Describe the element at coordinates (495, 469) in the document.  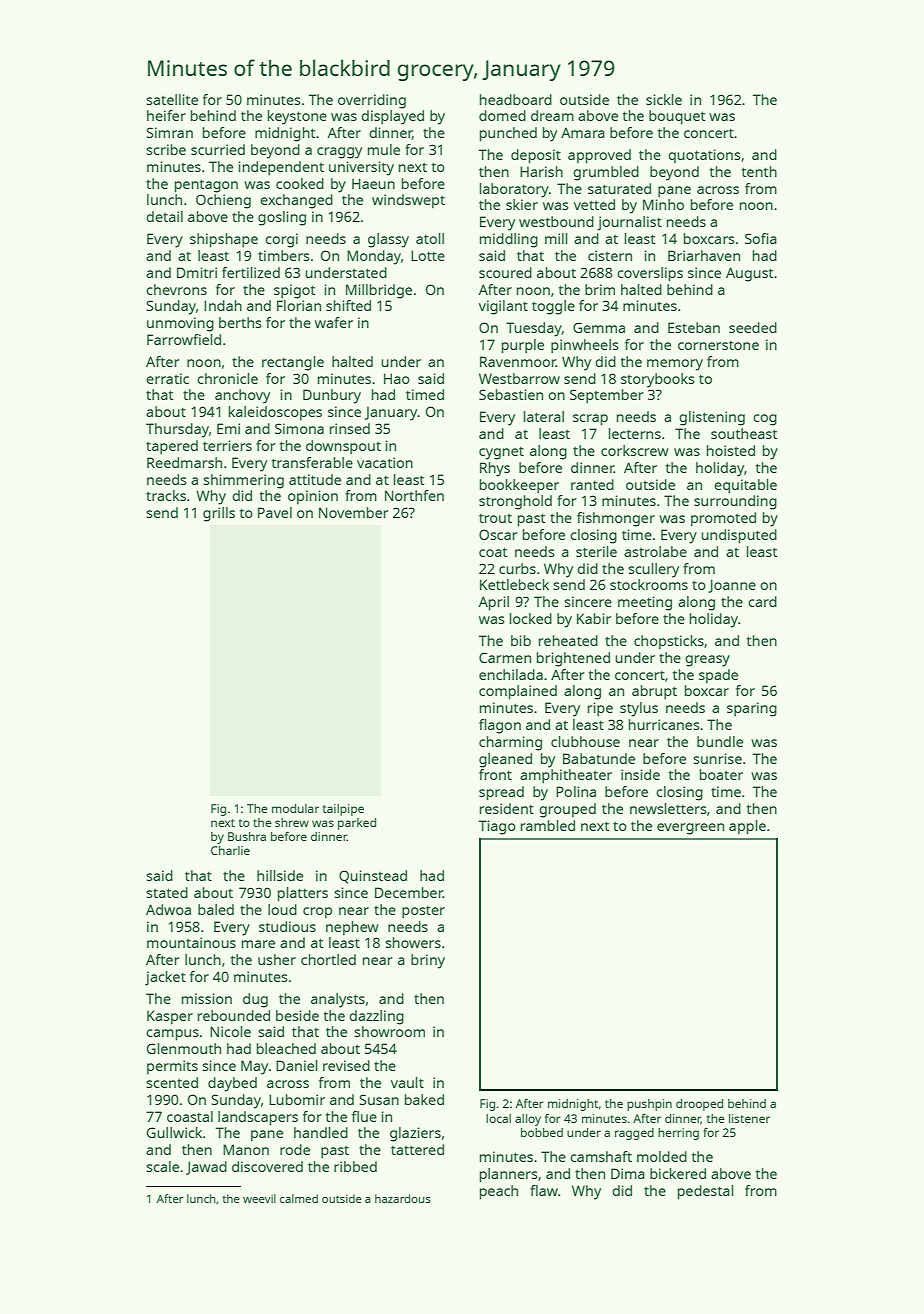
I see `Rhys` at that location.
